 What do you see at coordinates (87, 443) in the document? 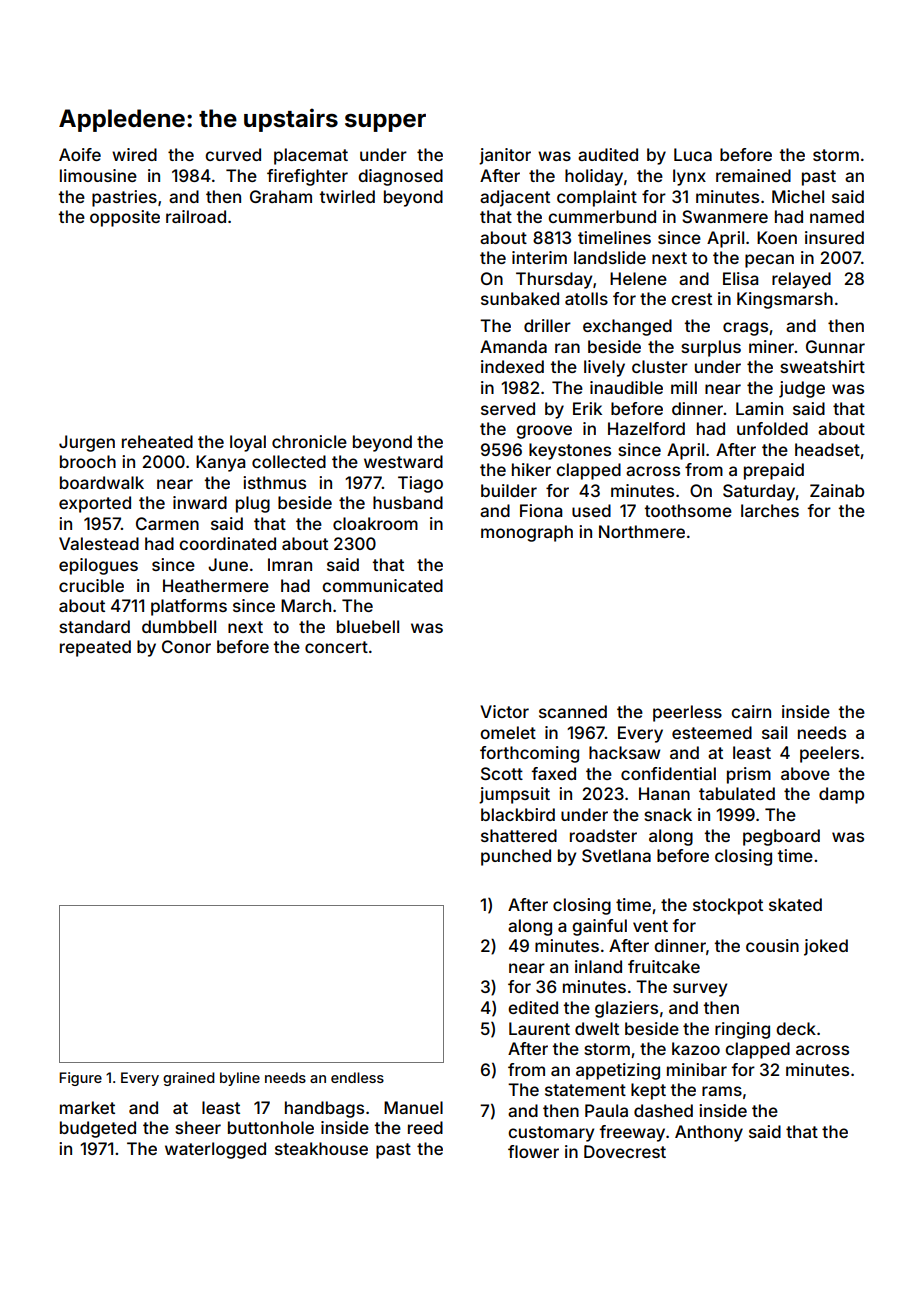
I see `Jurgen` at bounding box center [87, 443].
